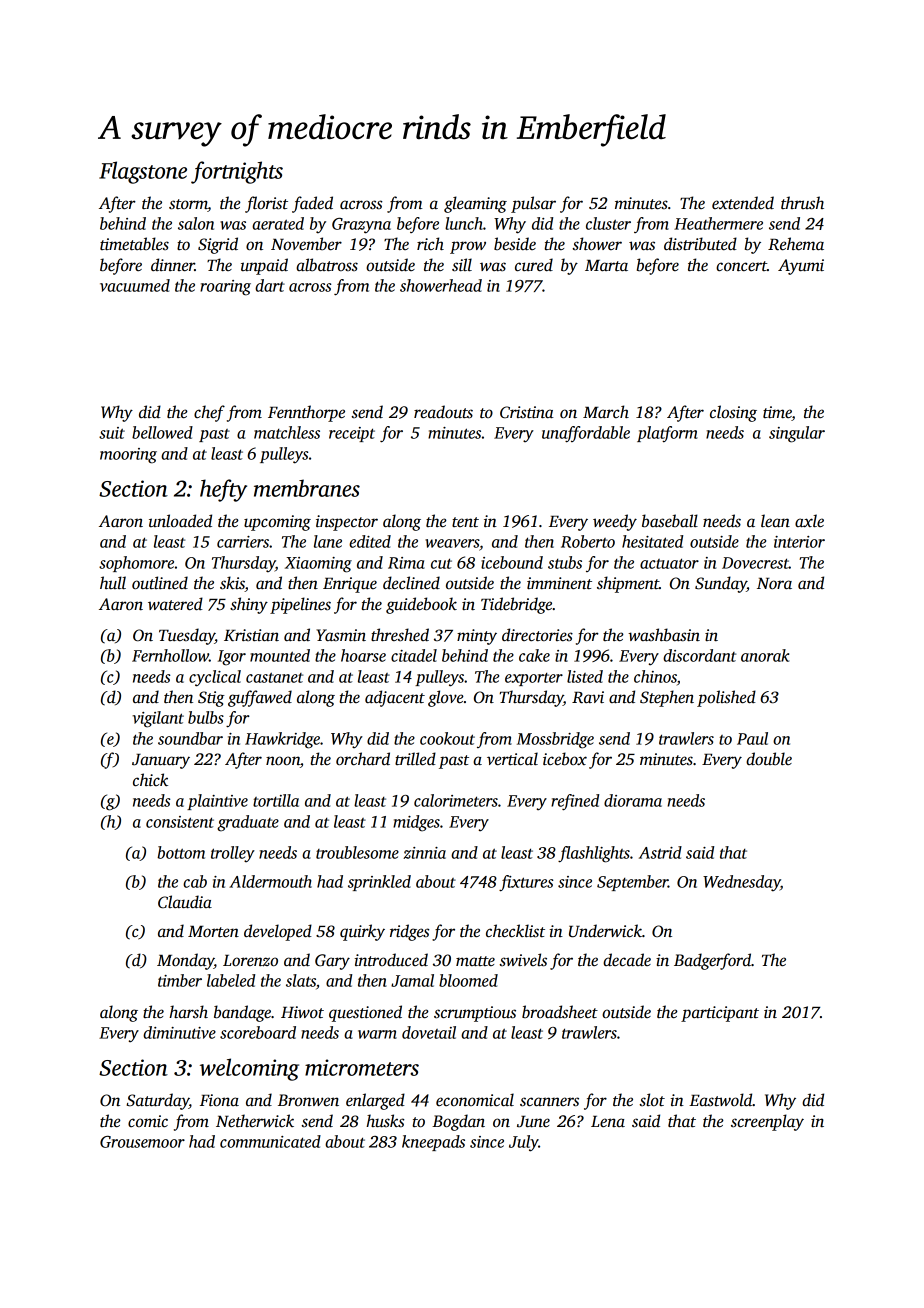  Describe the element at coordinates (699, 655) in the document. I see `discordant` at that location.
